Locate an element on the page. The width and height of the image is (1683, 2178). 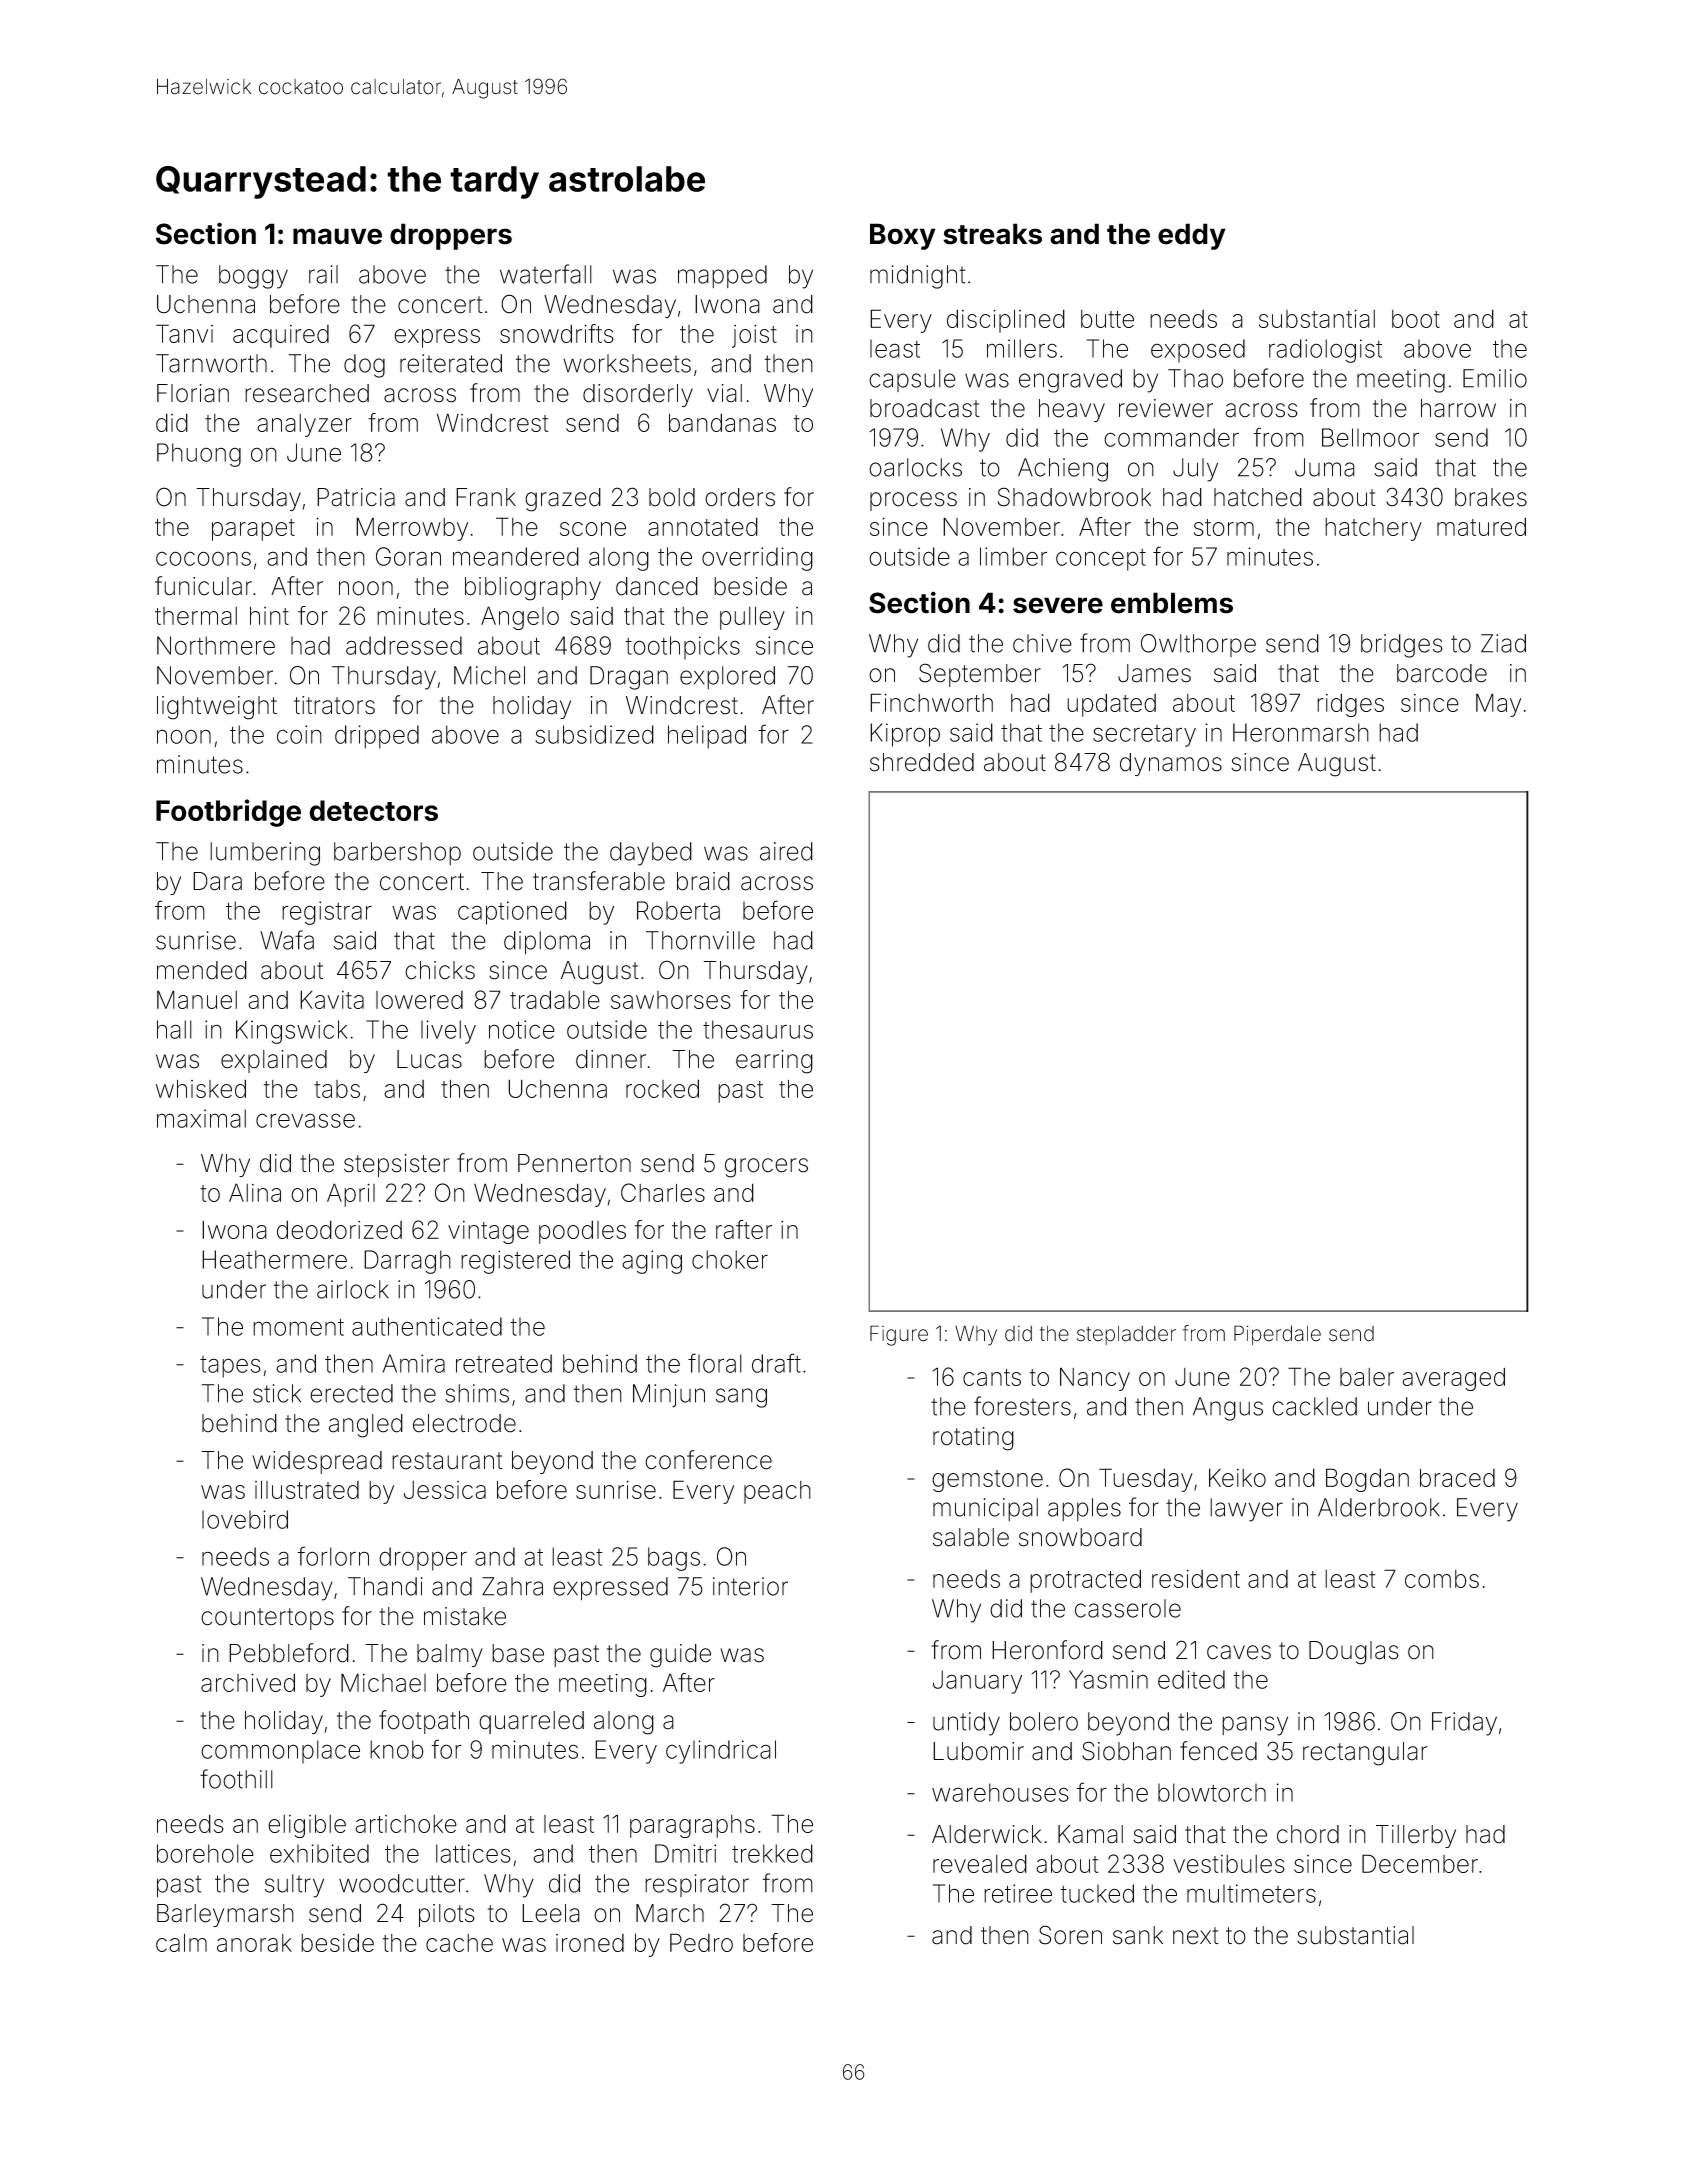
Friday is located at coordinates (1464, 1724).
